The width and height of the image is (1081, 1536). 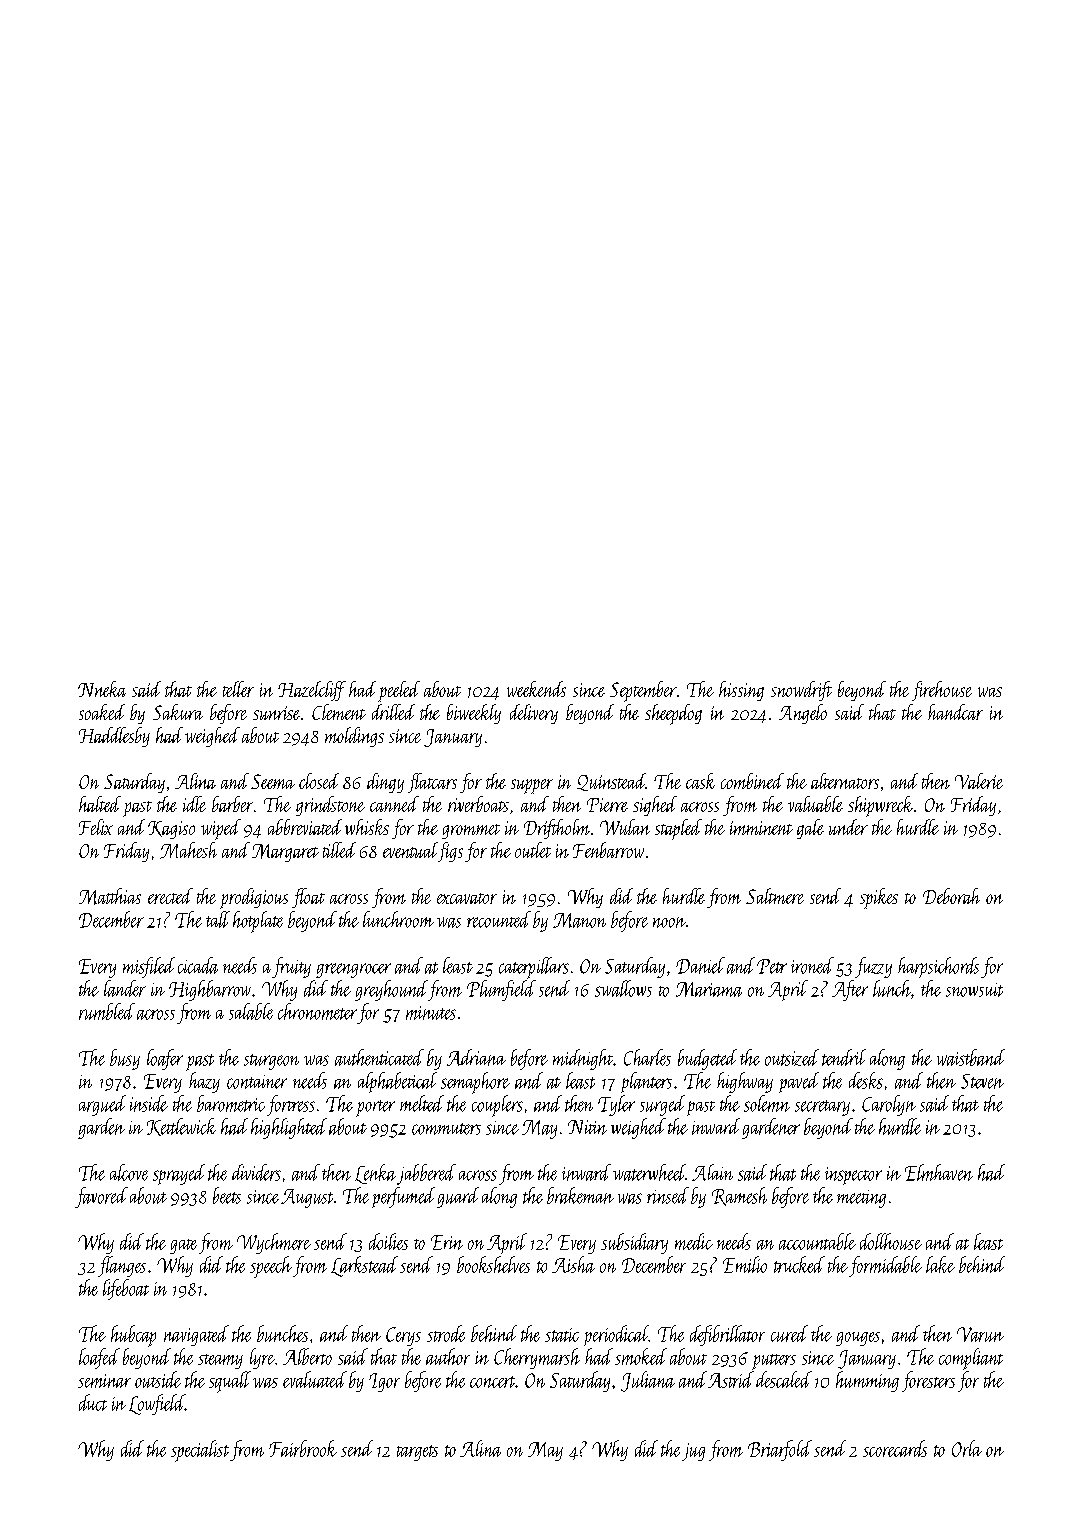 I want to click on outlet, so click(x=533, y=850).
